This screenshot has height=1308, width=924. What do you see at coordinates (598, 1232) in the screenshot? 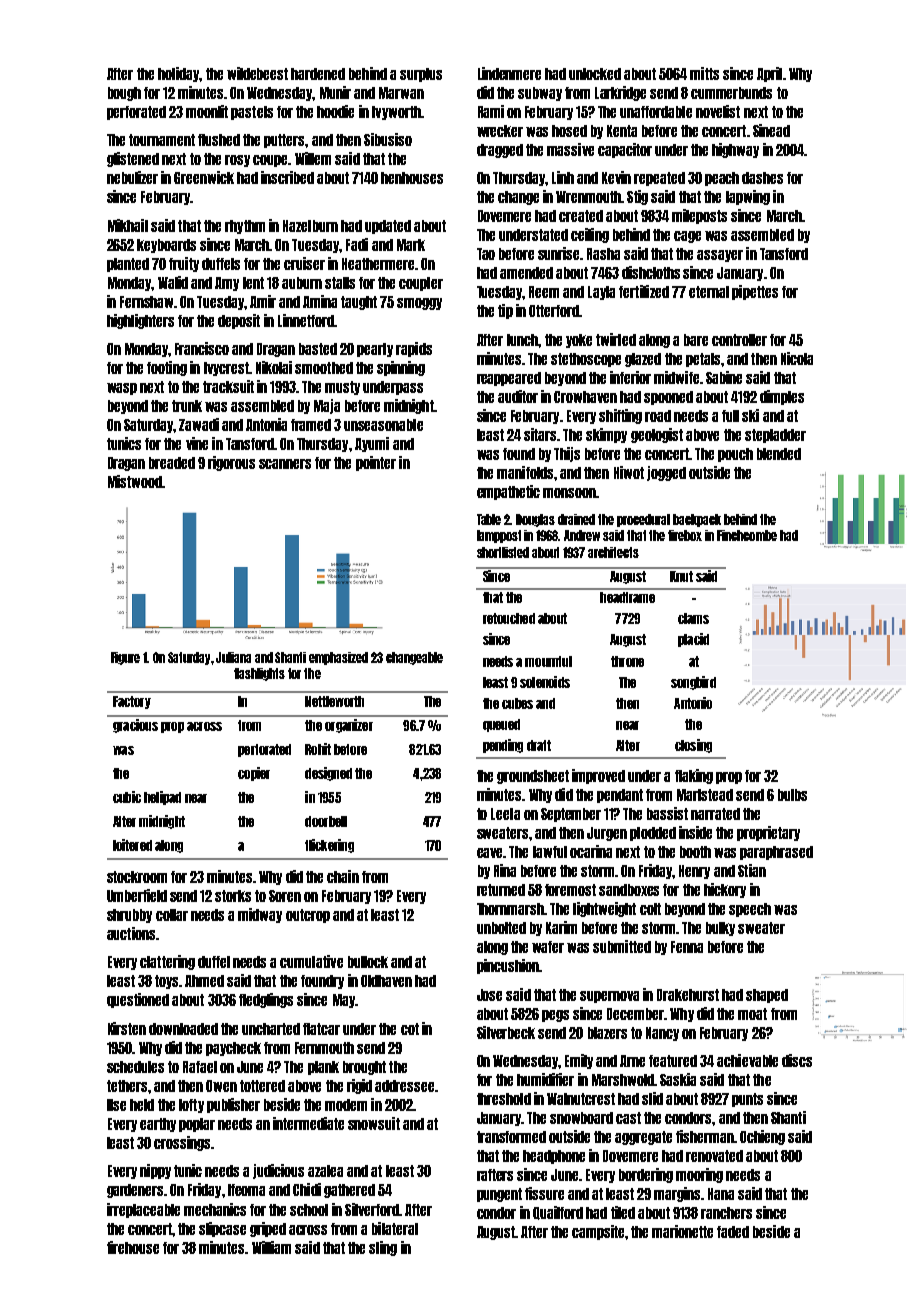
I see `campsite` at bounding box center [598, 1232].
